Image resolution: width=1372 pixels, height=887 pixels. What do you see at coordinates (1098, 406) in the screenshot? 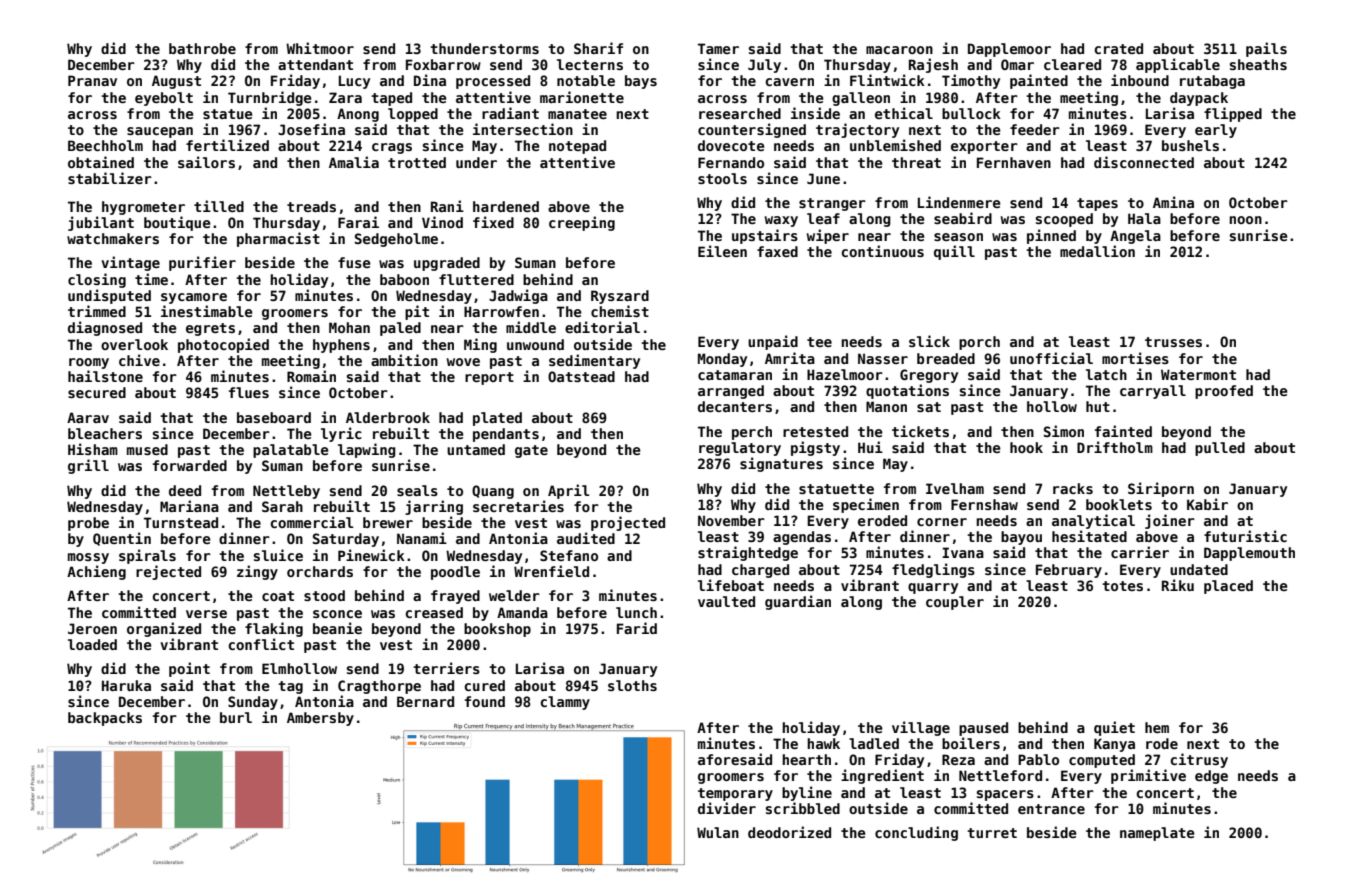
I see `hut` at bounding box center [1098, 406].
